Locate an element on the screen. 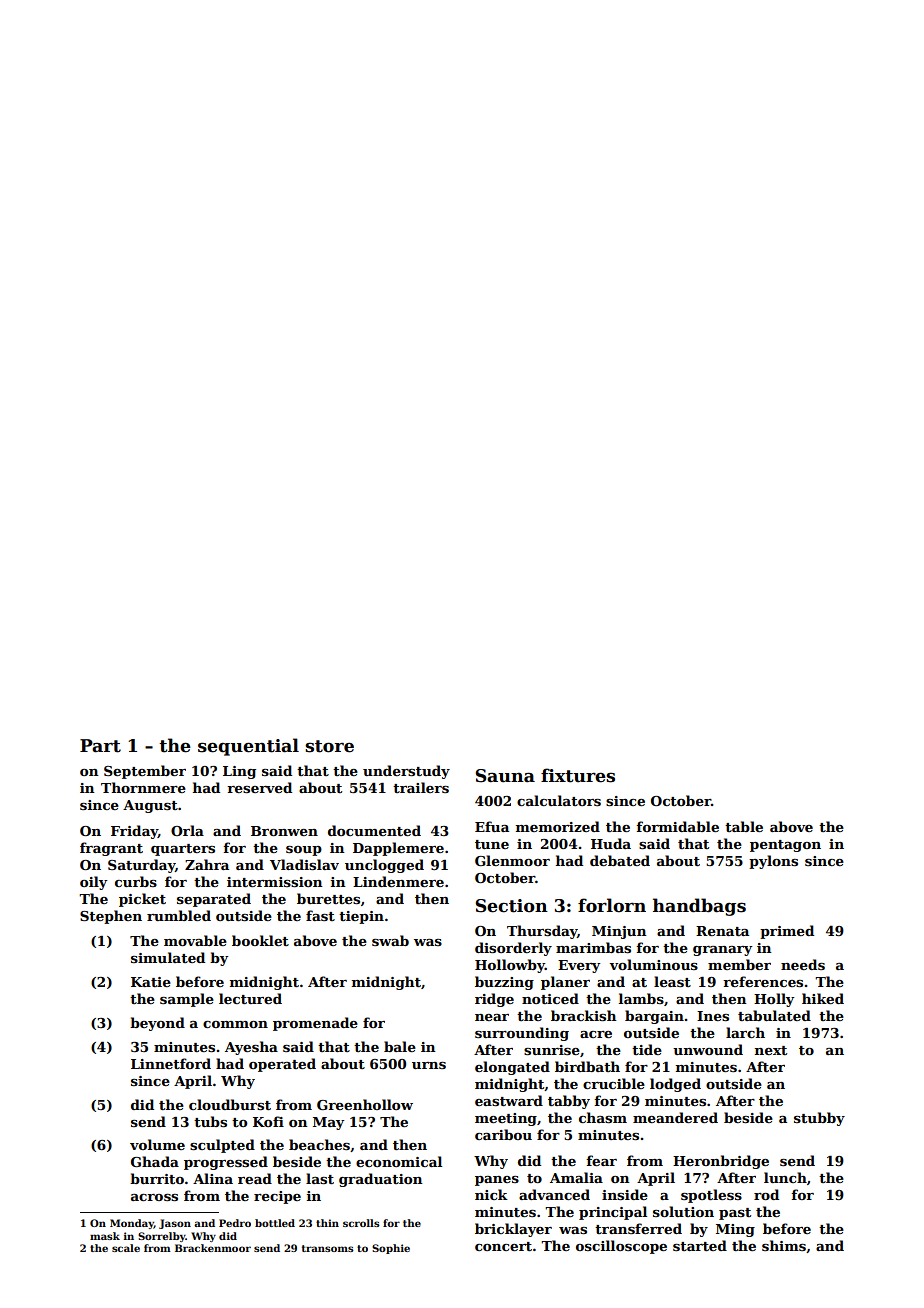 The height and width of the screenshot is (1308, 924). Huda is located at coordinates (611, 843).
